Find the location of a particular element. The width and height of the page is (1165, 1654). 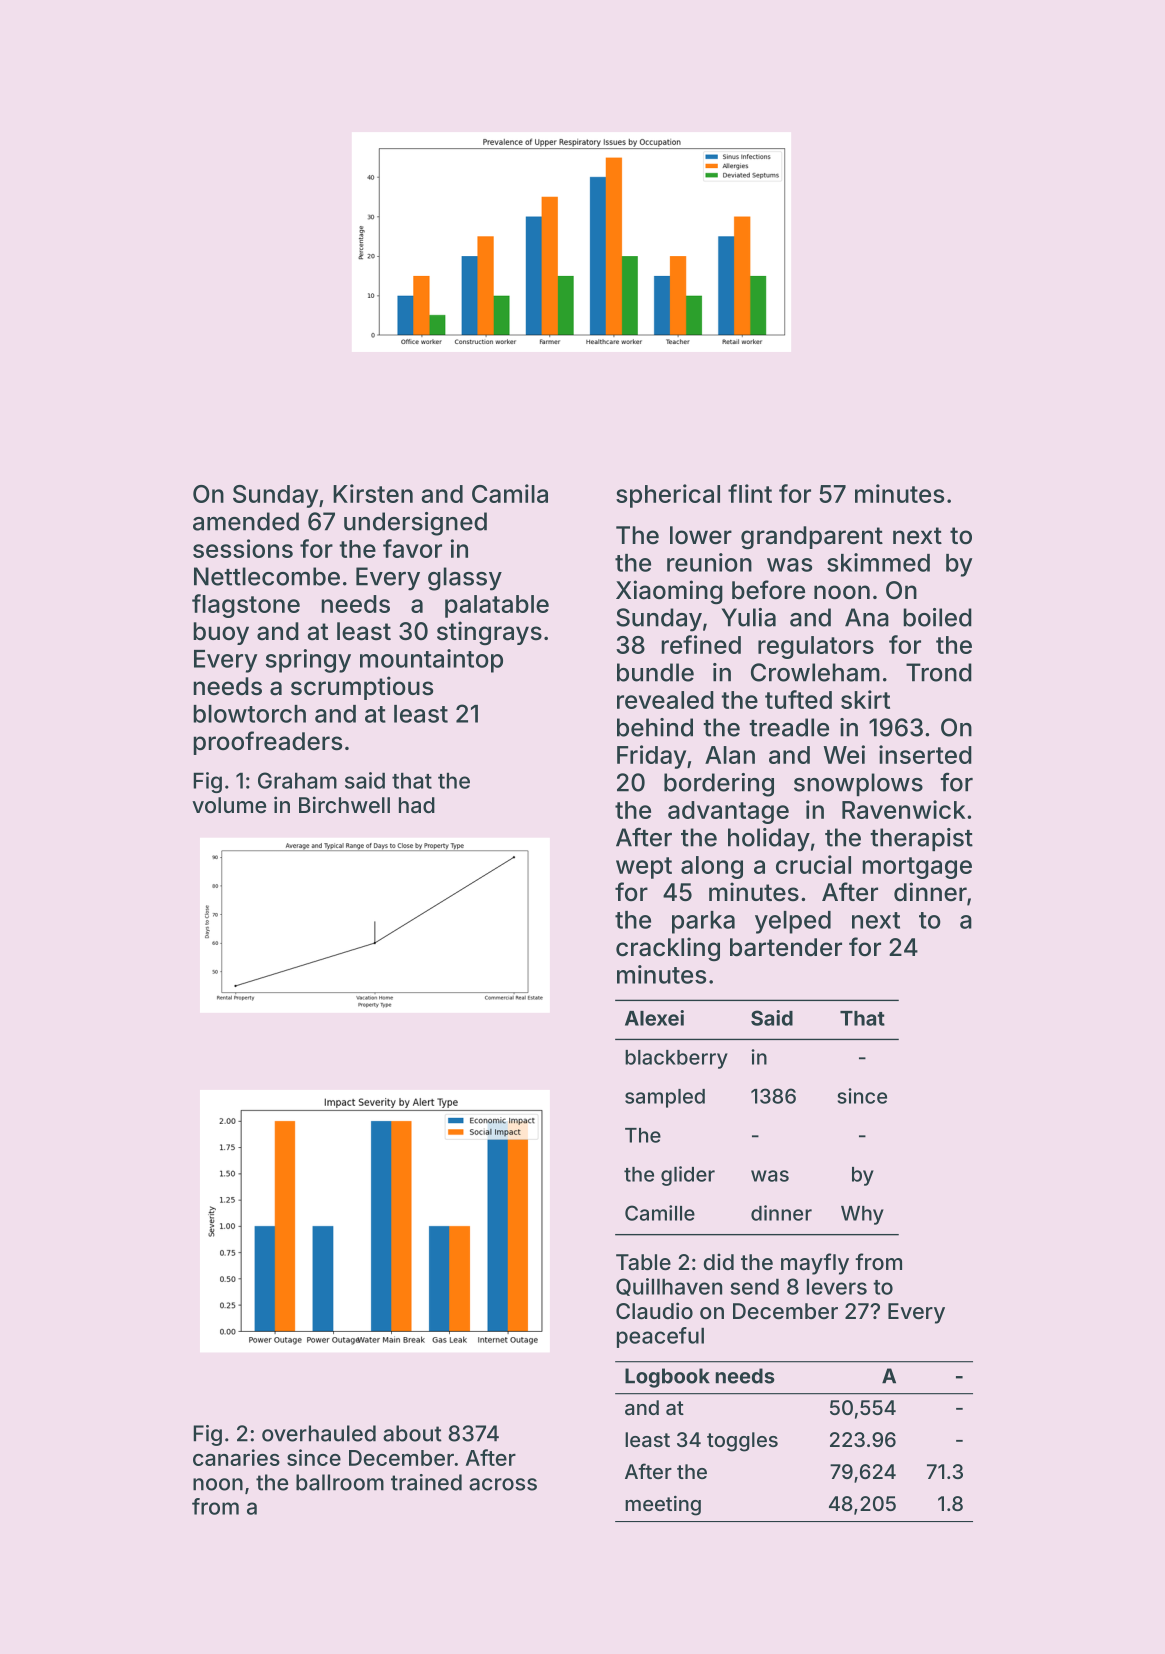

proofreaders is located at coordinates (268, 743).
